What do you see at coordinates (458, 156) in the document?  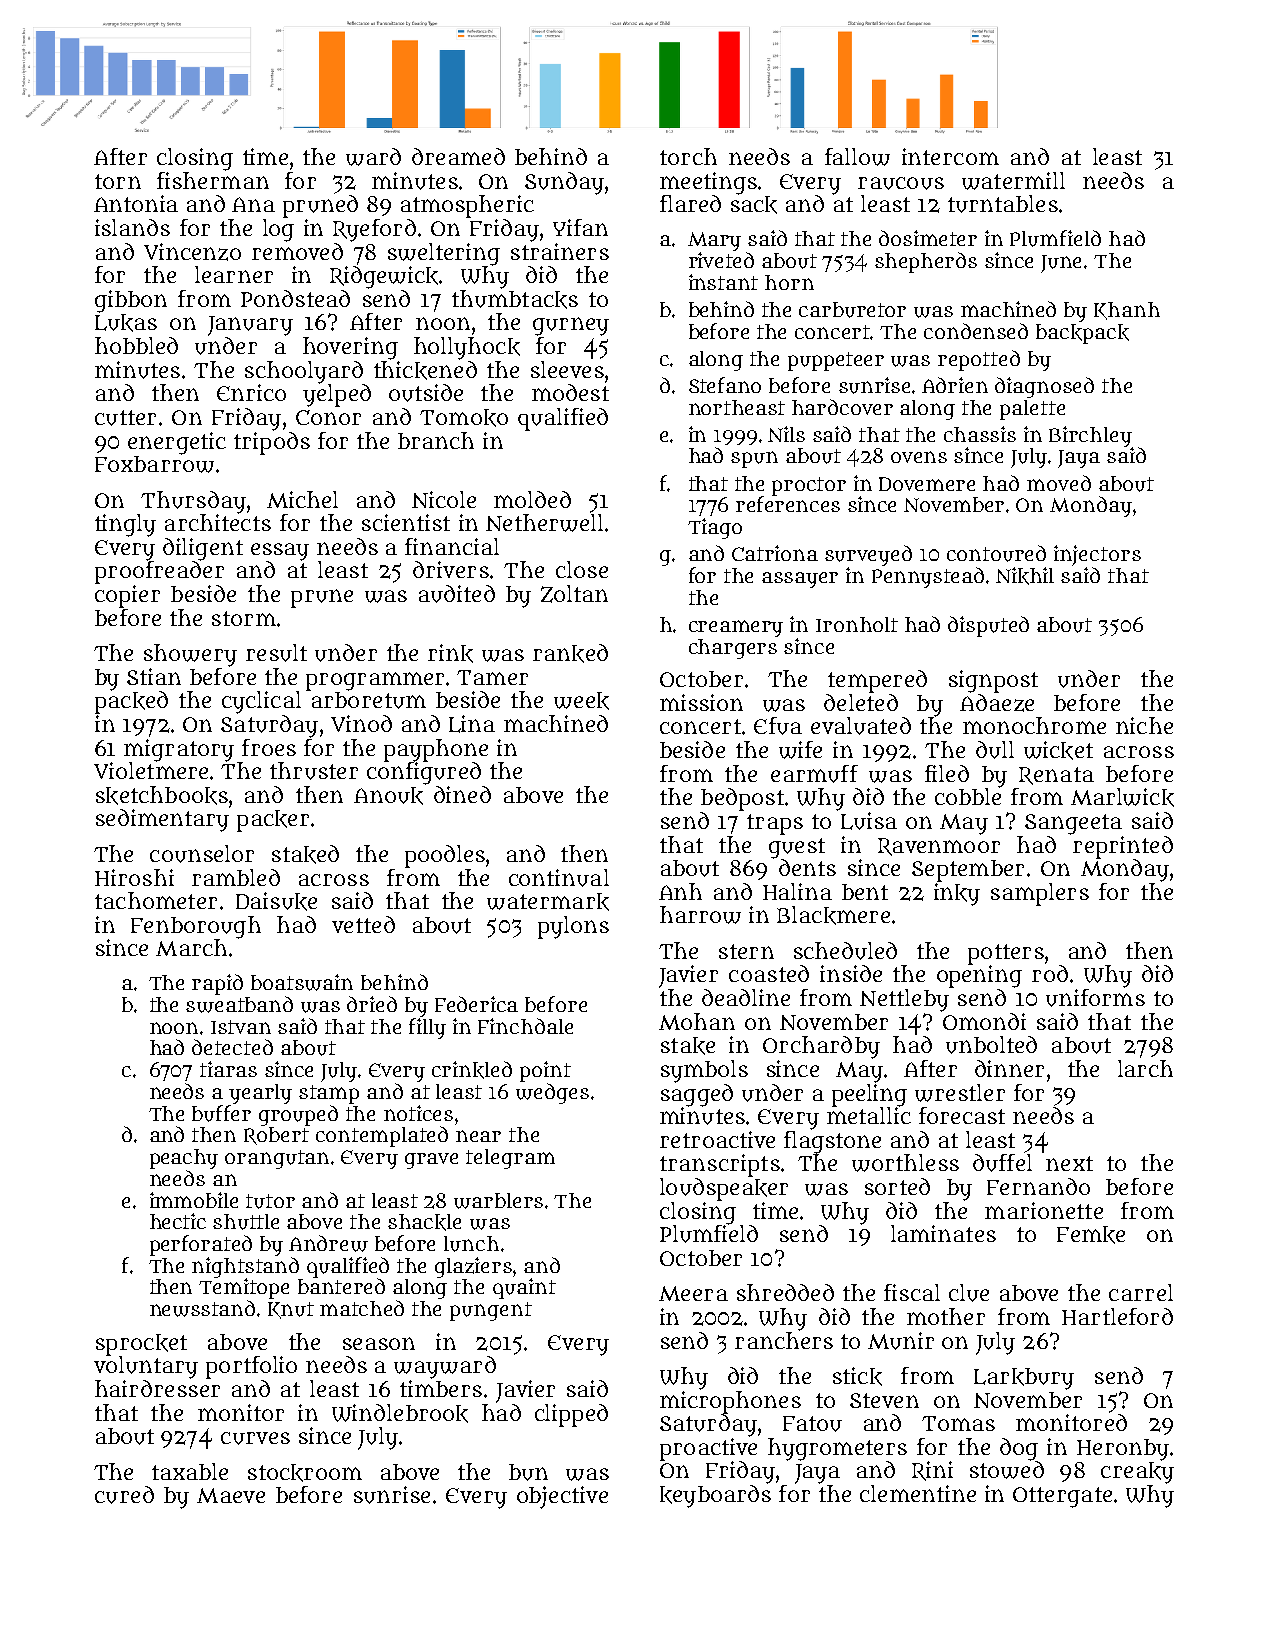 I see `dreamed` at bounding box center [458, 156].
